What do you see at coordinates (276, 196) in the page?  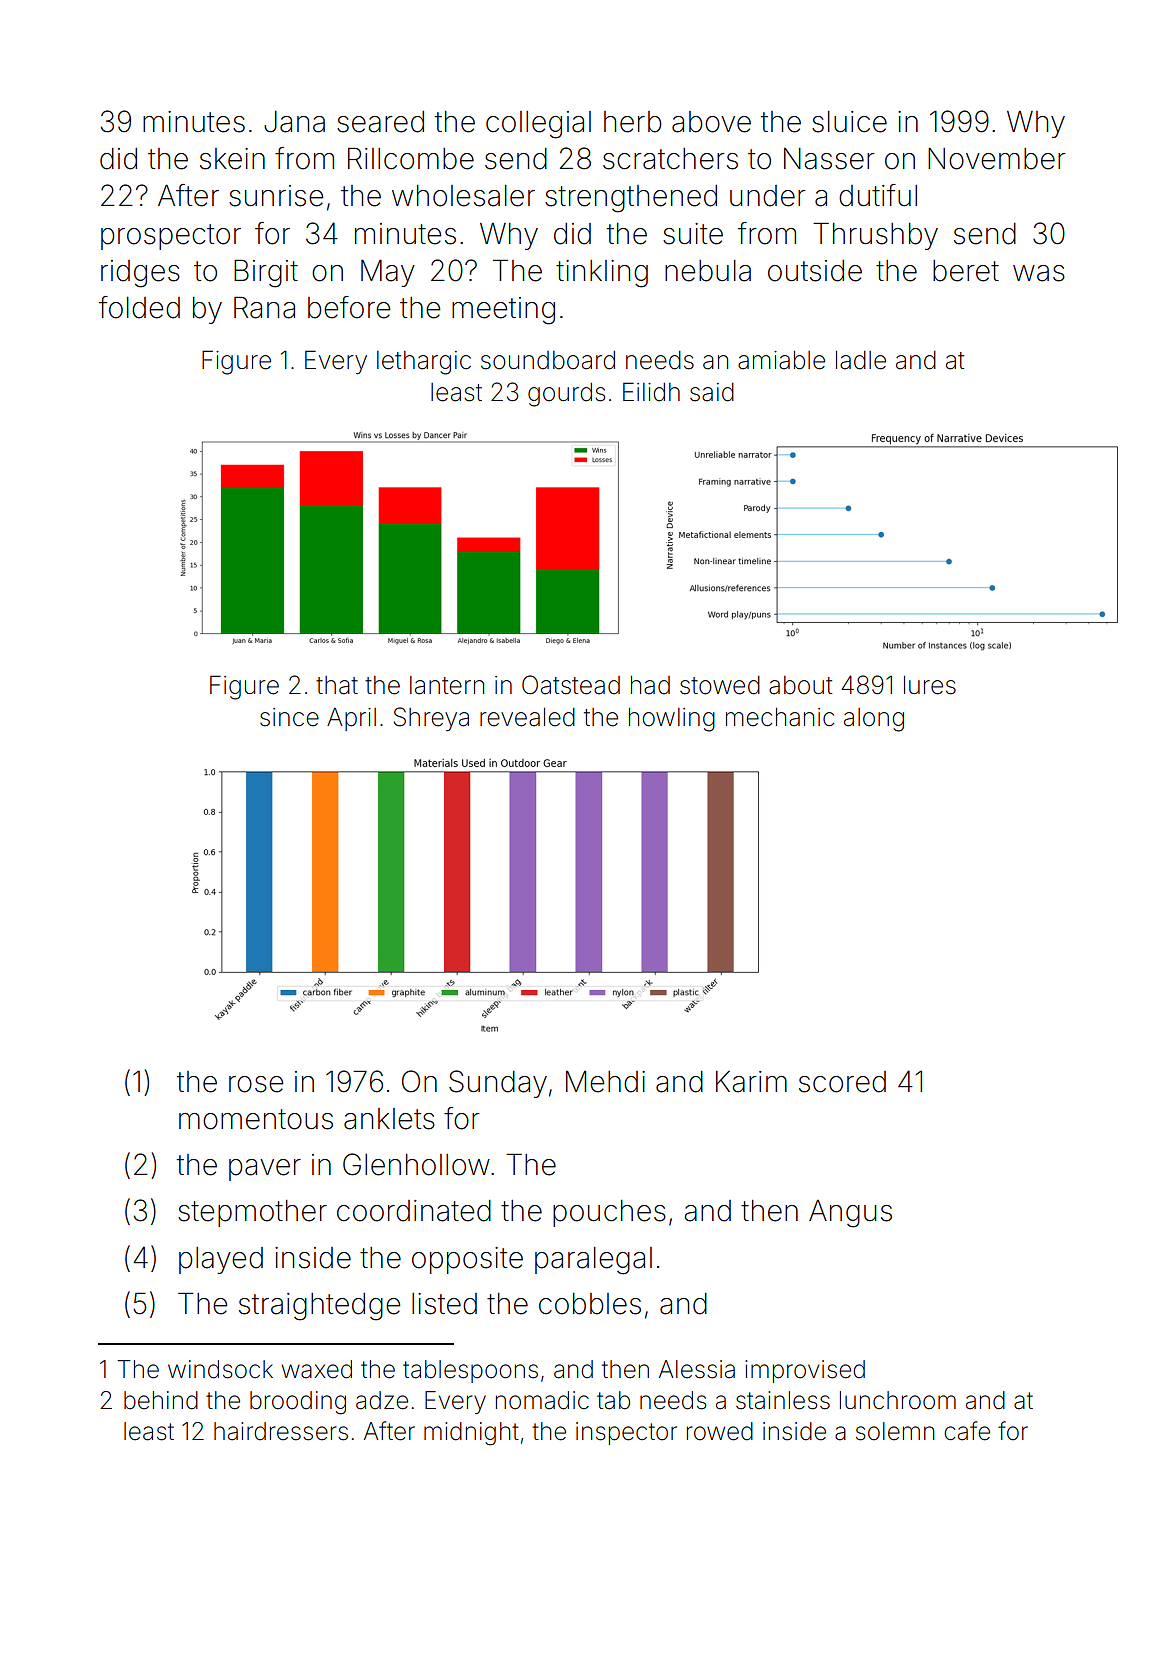 I see `sunrise` at bounding box center [276, 196].
